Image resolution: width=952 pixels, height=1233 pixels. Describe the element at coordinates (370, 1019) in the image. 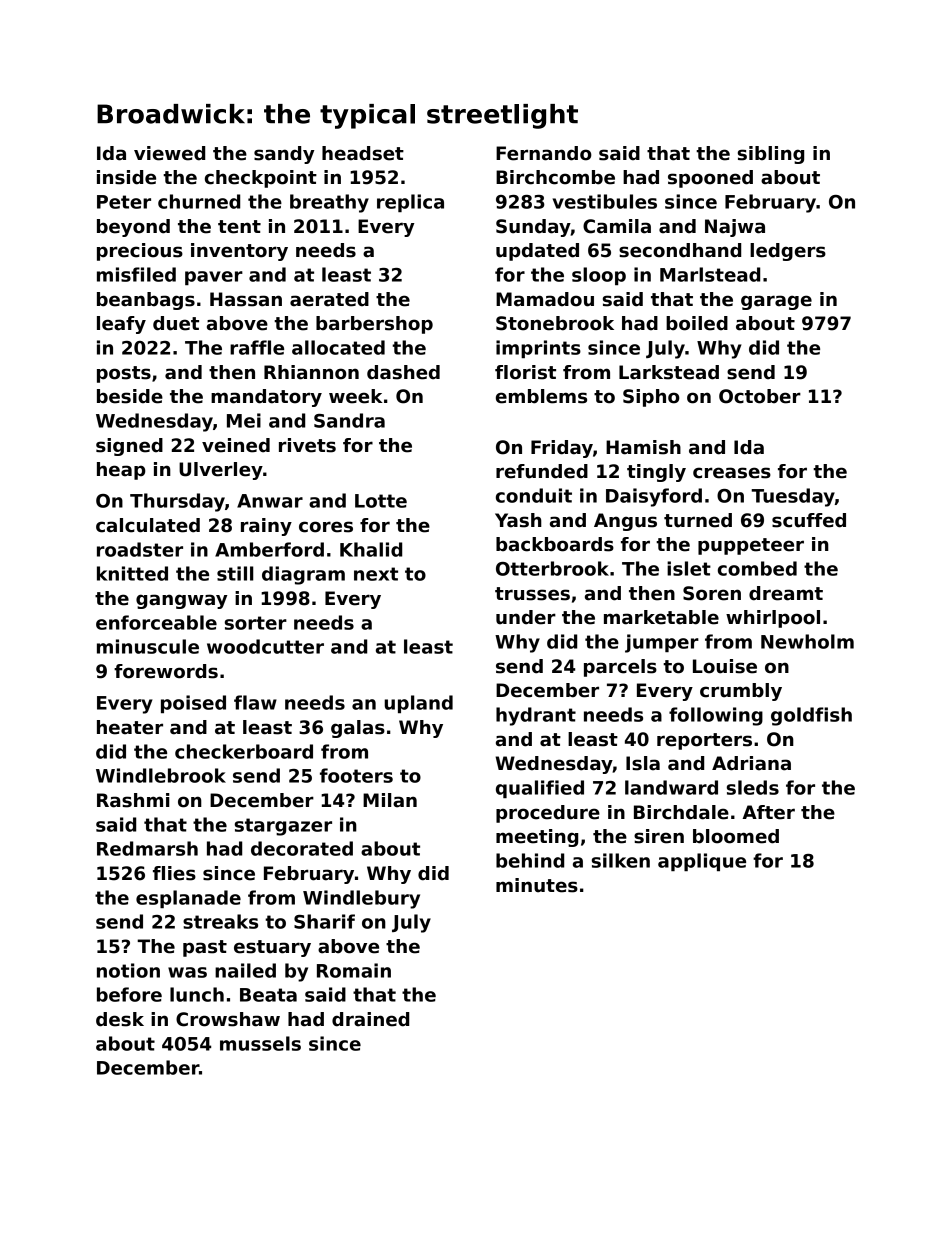

I see `drained` at that location.
